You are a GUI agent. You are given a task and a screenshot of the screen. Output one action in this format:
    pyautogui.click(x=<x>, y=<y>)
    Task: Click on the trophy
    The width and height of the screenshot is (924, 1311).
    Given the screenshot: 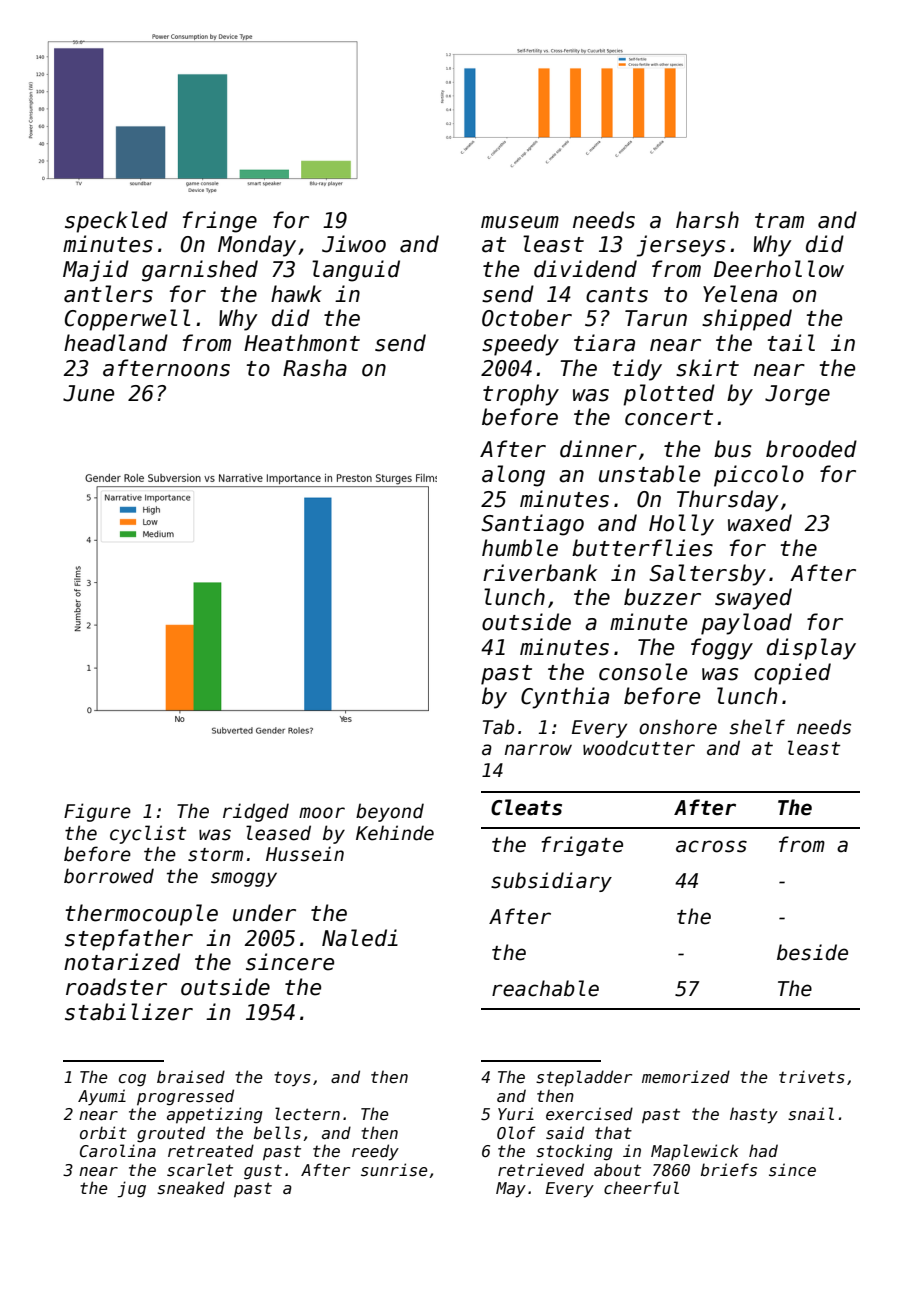 What is the action you would take?
    pyautogui.click(x=521, y=395)
